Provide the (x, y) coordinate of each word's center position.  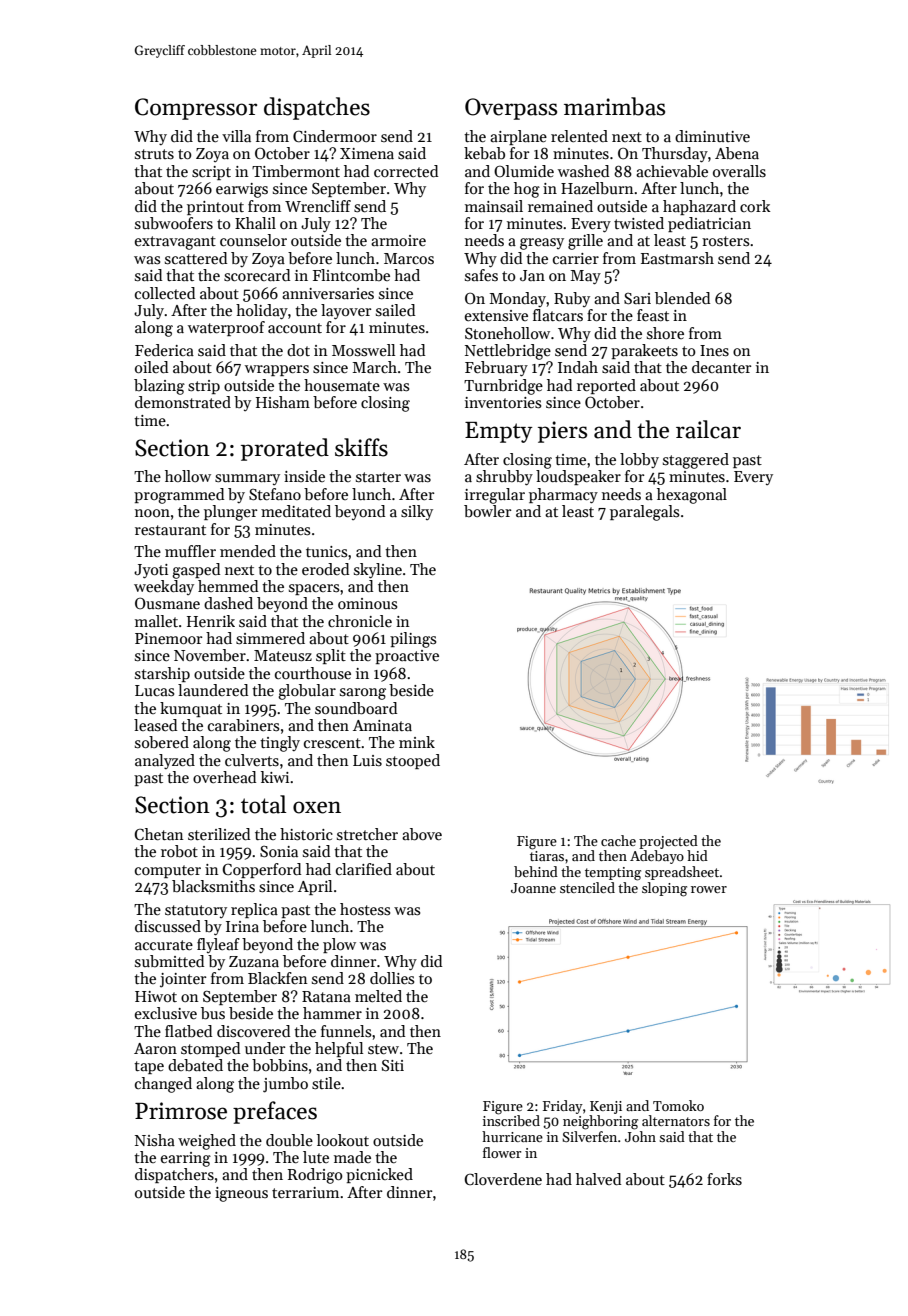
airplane (518, 137)
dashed (228, 603)
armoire (398, 240)
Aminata (382, 725)
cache (618, 840)
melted (378, 996)
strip (204, 387)
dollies (392, 978)
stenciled (587, 887)
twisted (639, 223)
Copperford (261, 870)
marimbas (614, 106)
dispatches (317, 108)
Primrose (181, 1111)
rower (709, 889)
